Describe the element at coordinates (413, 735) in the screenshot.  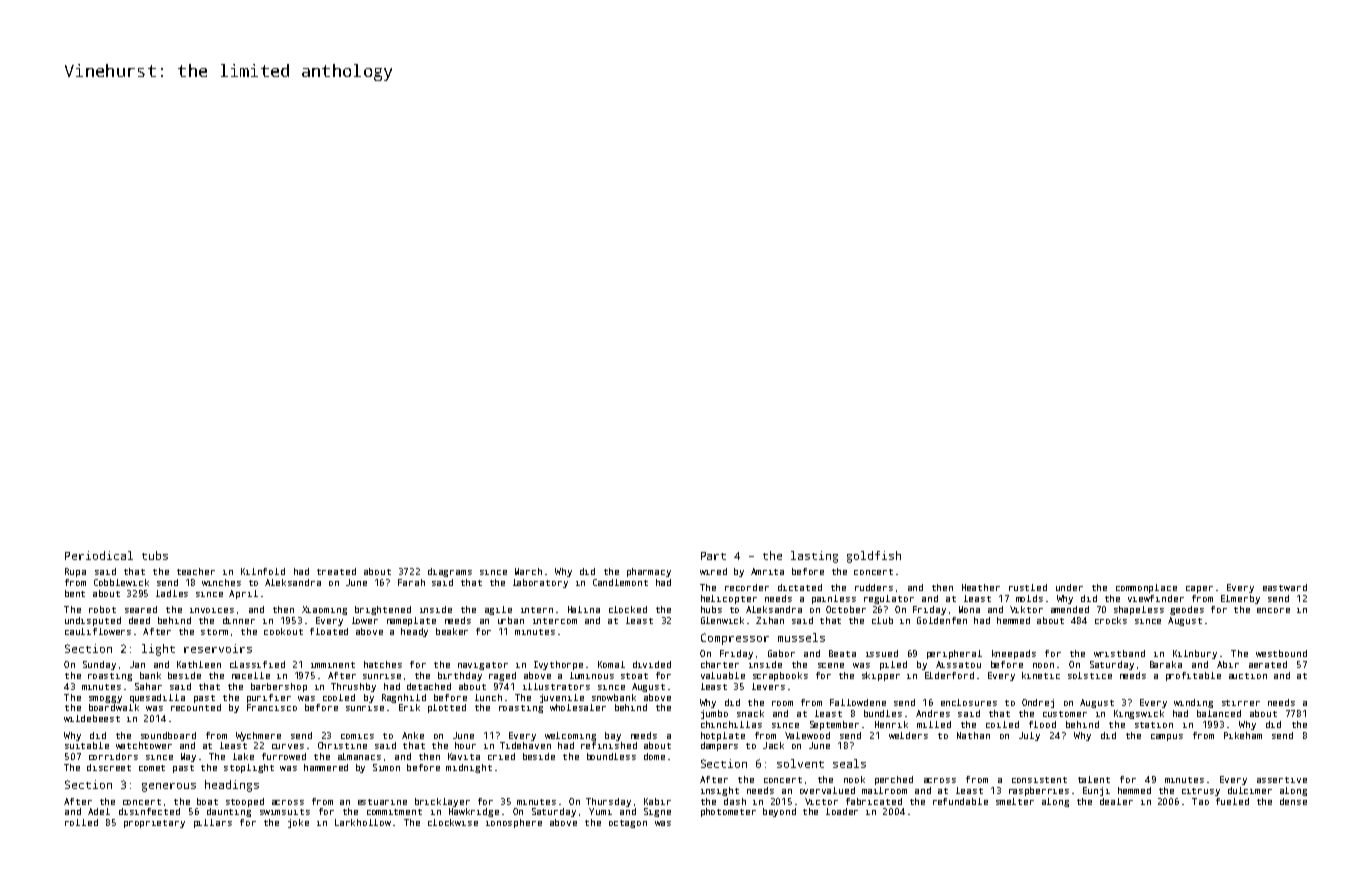
I see `Anke` at that location.
